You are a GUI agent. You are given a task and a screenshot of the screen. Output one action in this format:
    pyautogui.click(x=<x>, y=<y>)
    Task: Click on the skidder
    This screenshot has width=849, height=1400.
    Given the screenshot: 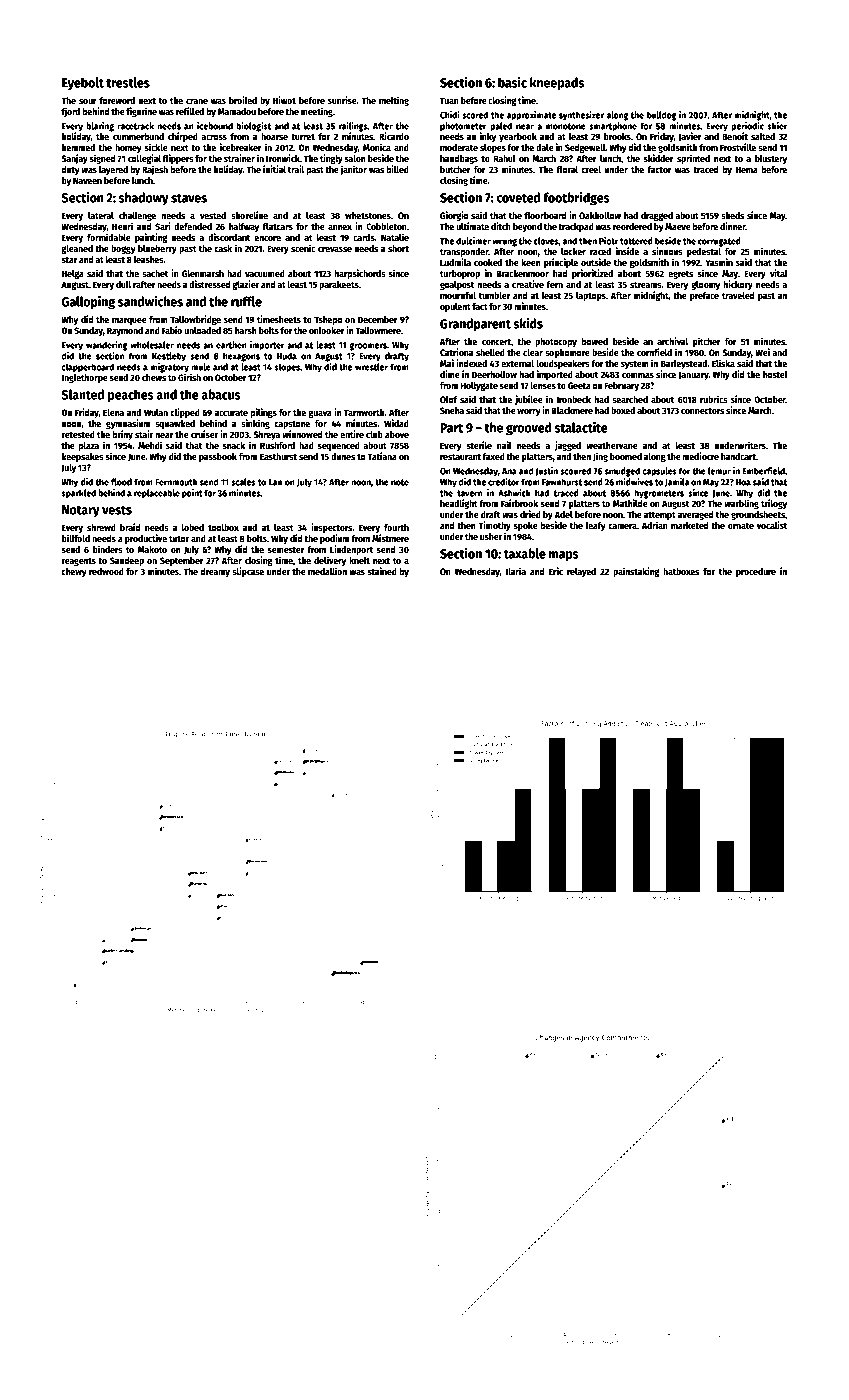 What is the action you would take?
    pyautogui.click(x=658, y=158)
